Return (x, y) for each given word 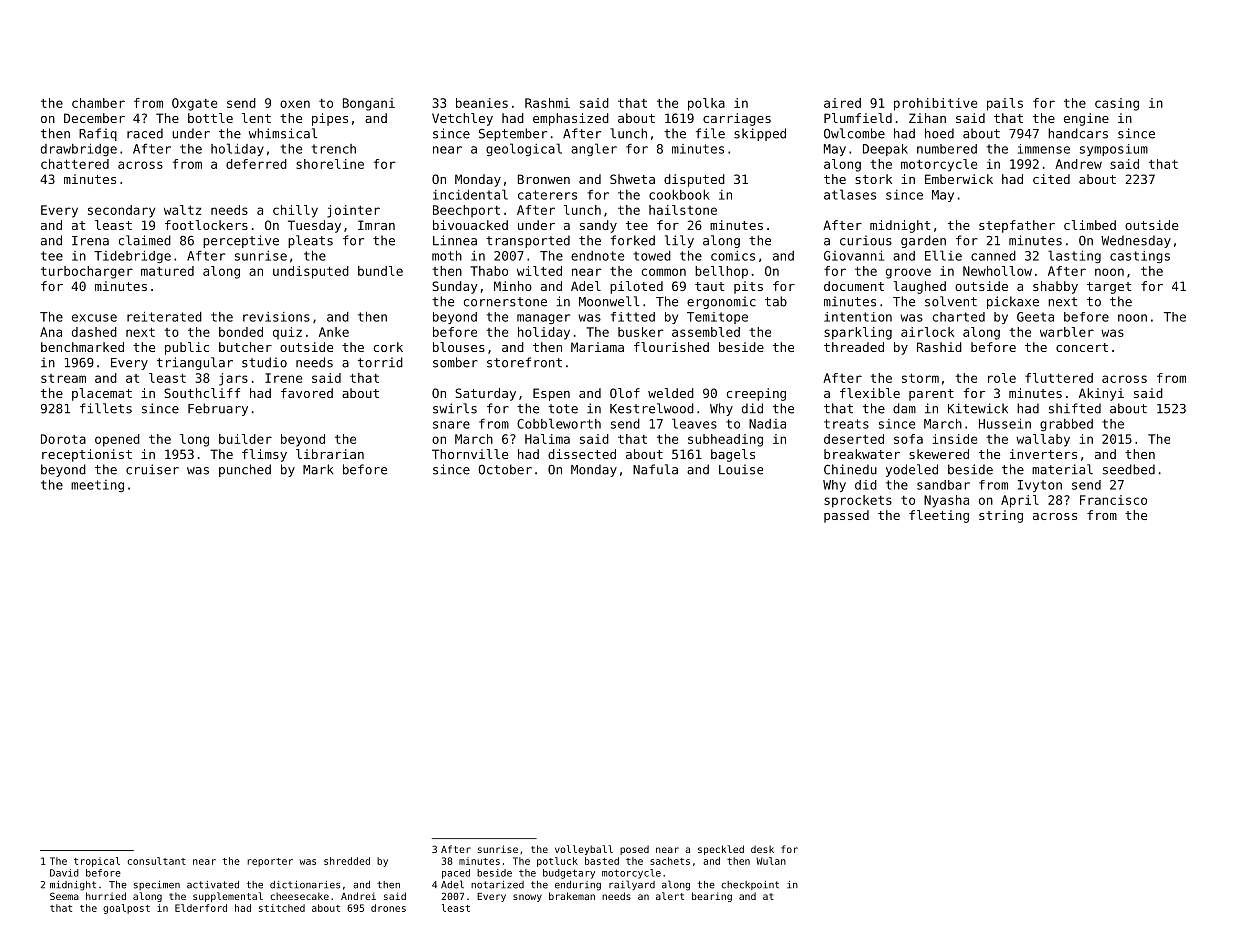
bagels (733, 455)
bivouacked (470, 225)
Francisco (1113, 500)
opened (117, 440)
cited (1051, 179)
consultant (157, 861)
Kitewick (978, 408)
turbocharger (87, 272)
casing (1117, 104)
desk (762, 849)
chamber (98, 103)
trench (334, 149)
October (505, 469)
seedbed (1129, 469)
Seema (64, 896)
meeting (97, 486)
